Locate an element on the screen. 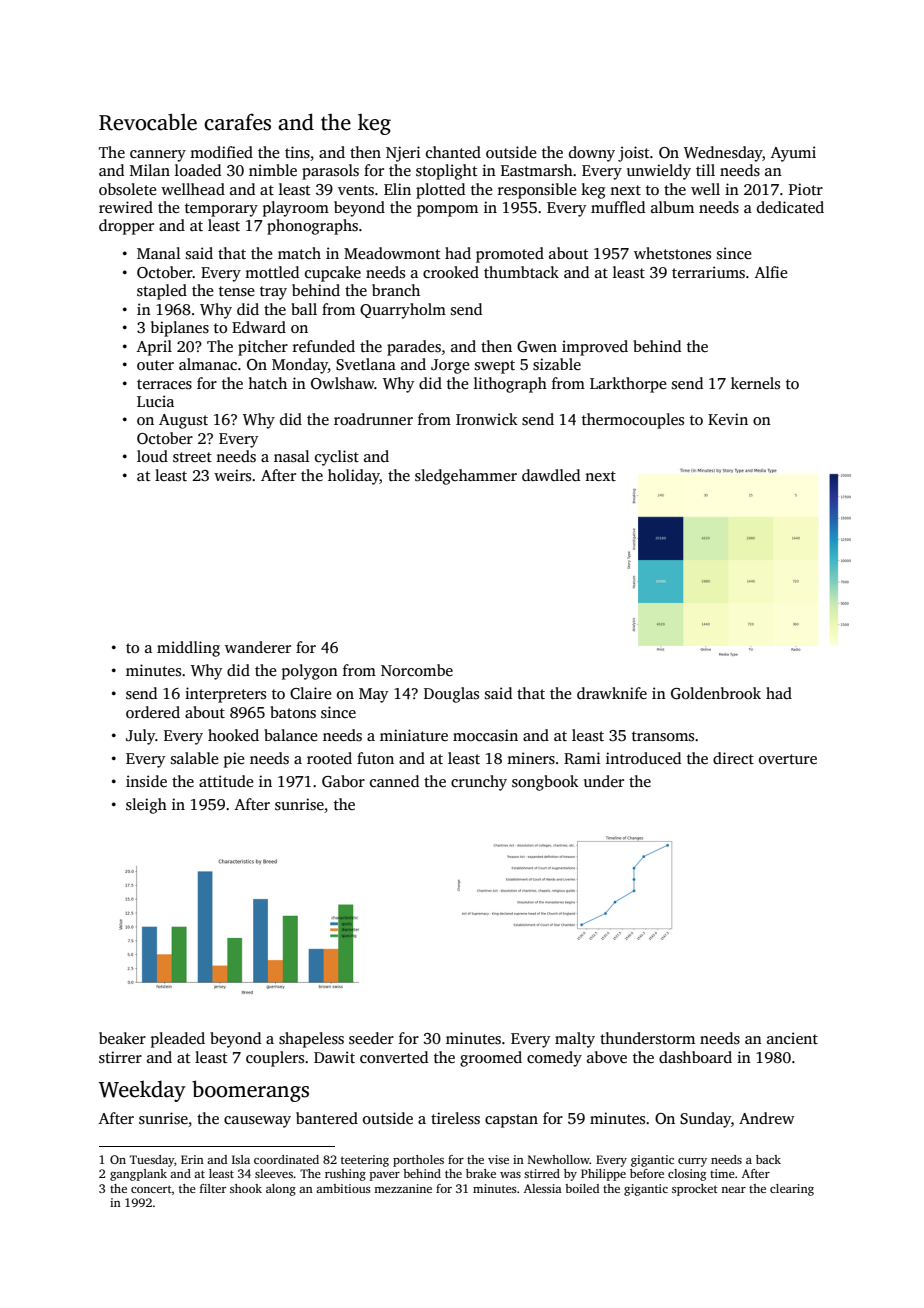 The height and width of the screenshot is (1308, 924). thumbtack is located at coordinates (521, 272).
